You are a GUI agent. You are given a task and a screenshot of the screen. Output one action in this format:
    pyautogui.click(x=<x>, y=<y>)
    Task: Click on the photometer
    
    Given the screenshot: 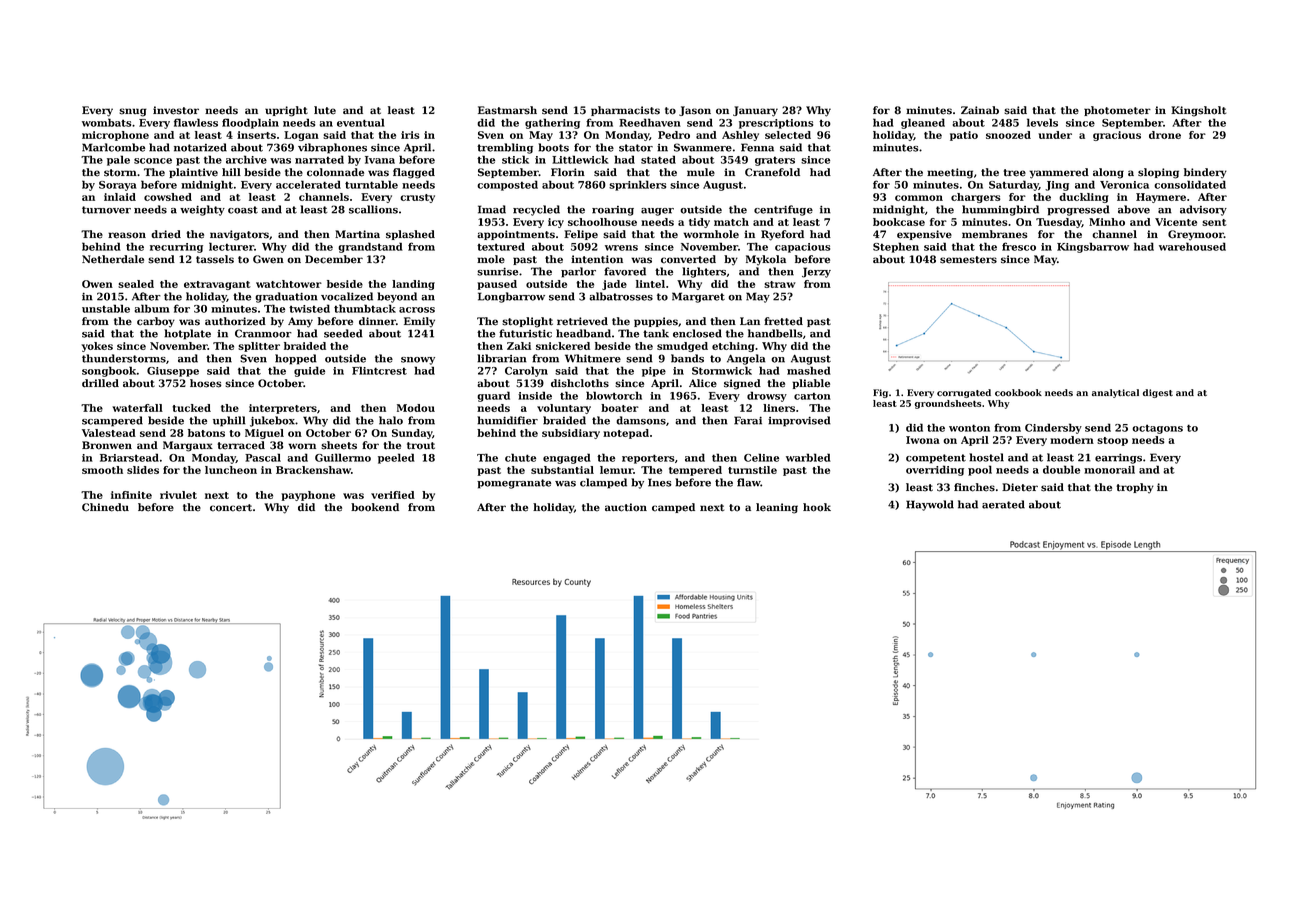 What is the action you would take?
    pyautogui.click(x=1117, y=111)
